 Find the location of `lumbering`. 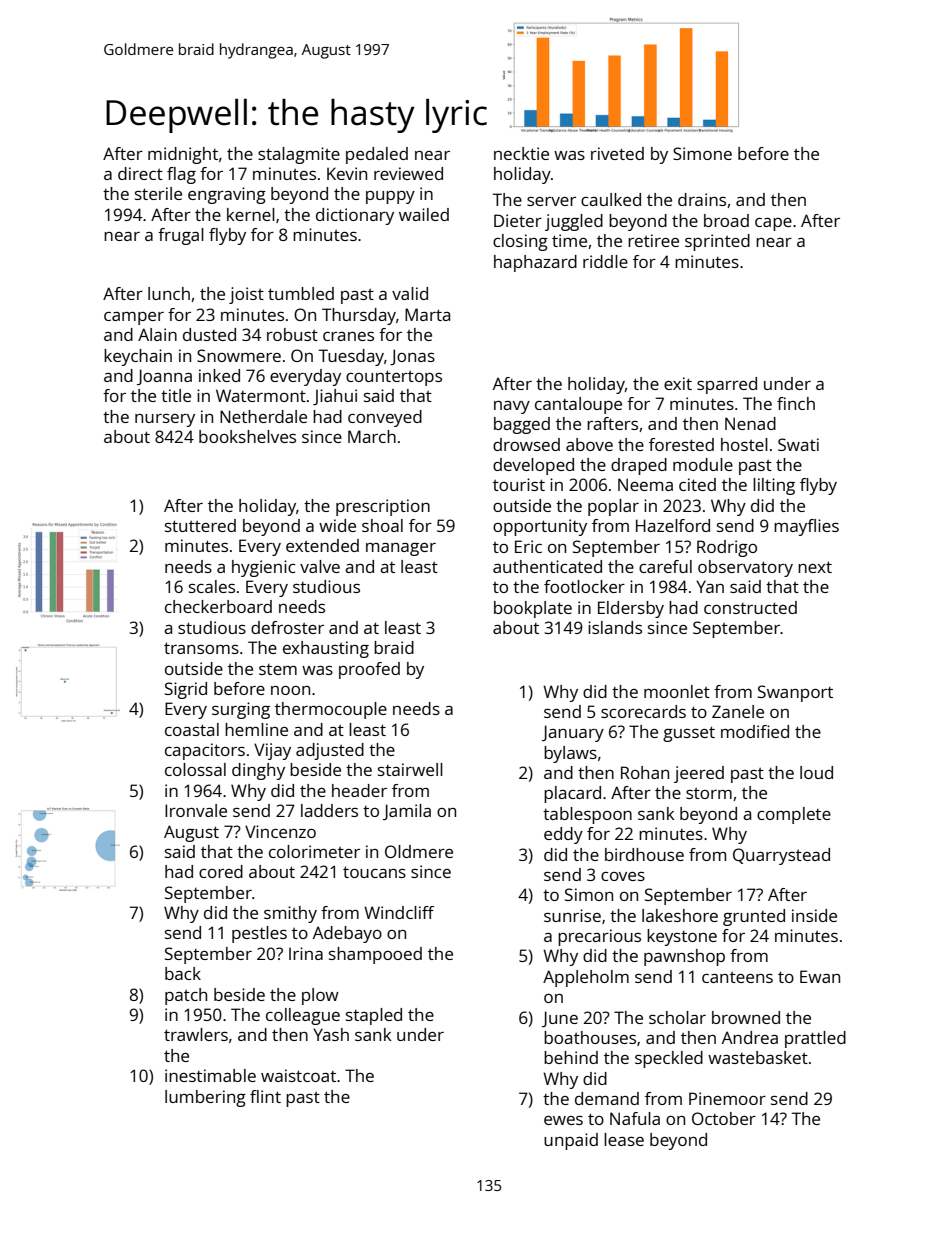

lumbering is located at coordinates (205, 1098).
